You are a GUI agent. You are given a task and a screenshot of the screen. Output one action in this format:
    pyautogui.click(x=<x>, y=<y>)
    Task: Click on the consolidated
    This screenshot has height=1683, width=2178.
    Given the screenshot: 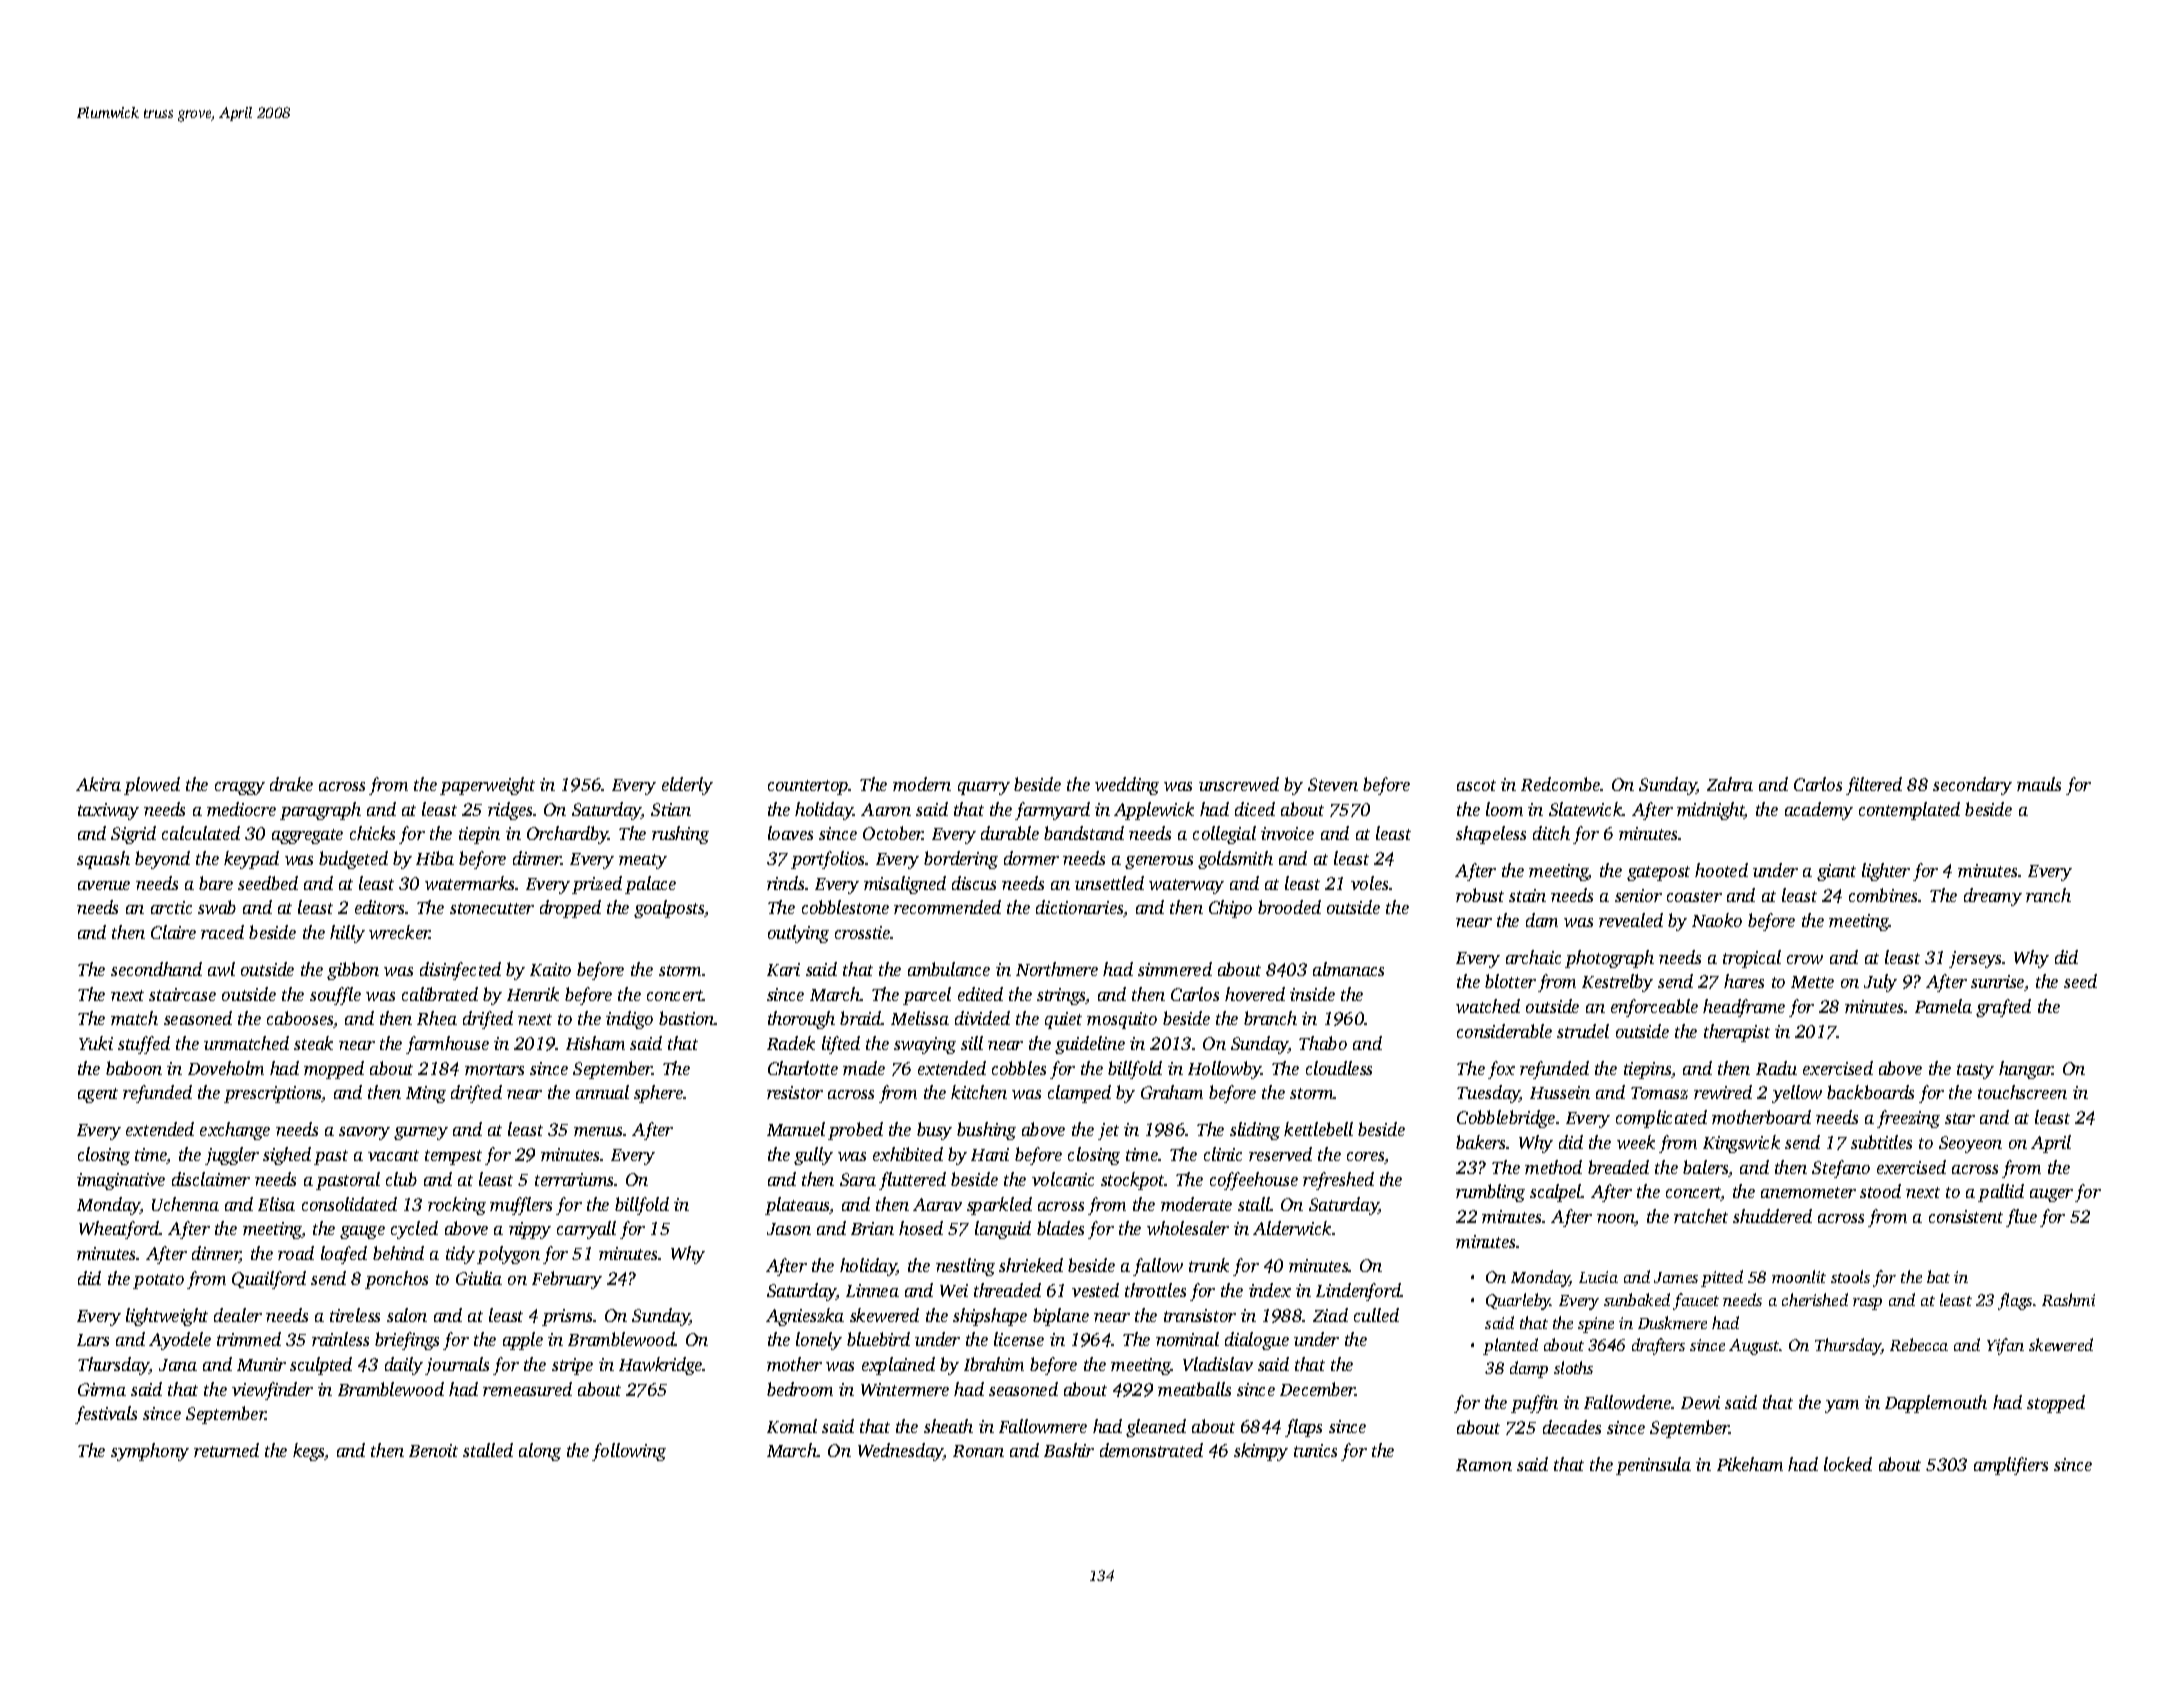 What is the action you would take?
    pyautogui.click(x=349, y=1204)
